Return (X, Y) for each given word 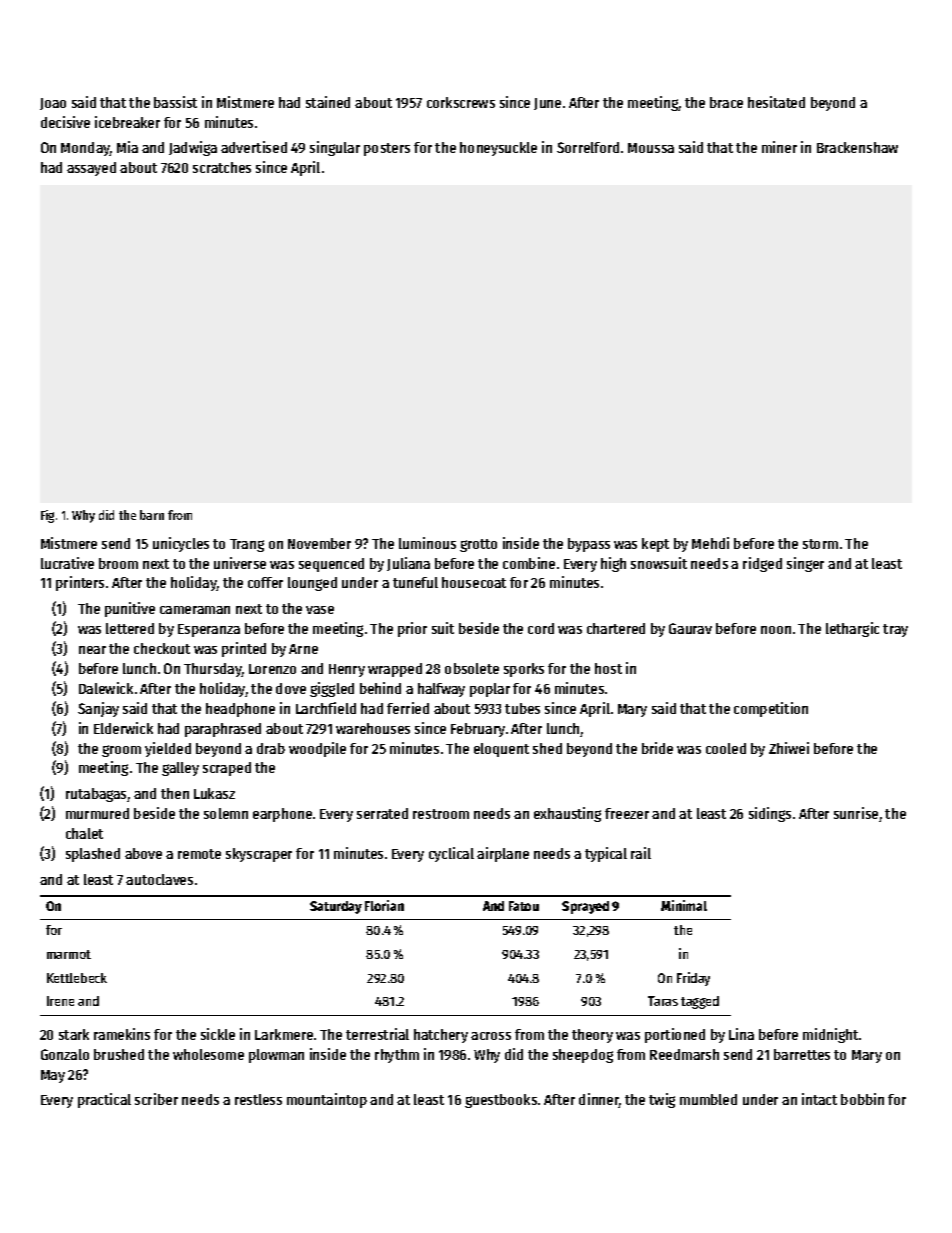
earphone (282, 815)
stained (328, 102)
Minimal (684, 905)
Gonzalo (65, 1054)
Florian (384, 905)
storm (820, 544)
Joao (53, 104)
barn (152, 515)
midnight (830, 1035)
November (319, 543)
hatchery (441, 1036)
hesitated (776, 102)
